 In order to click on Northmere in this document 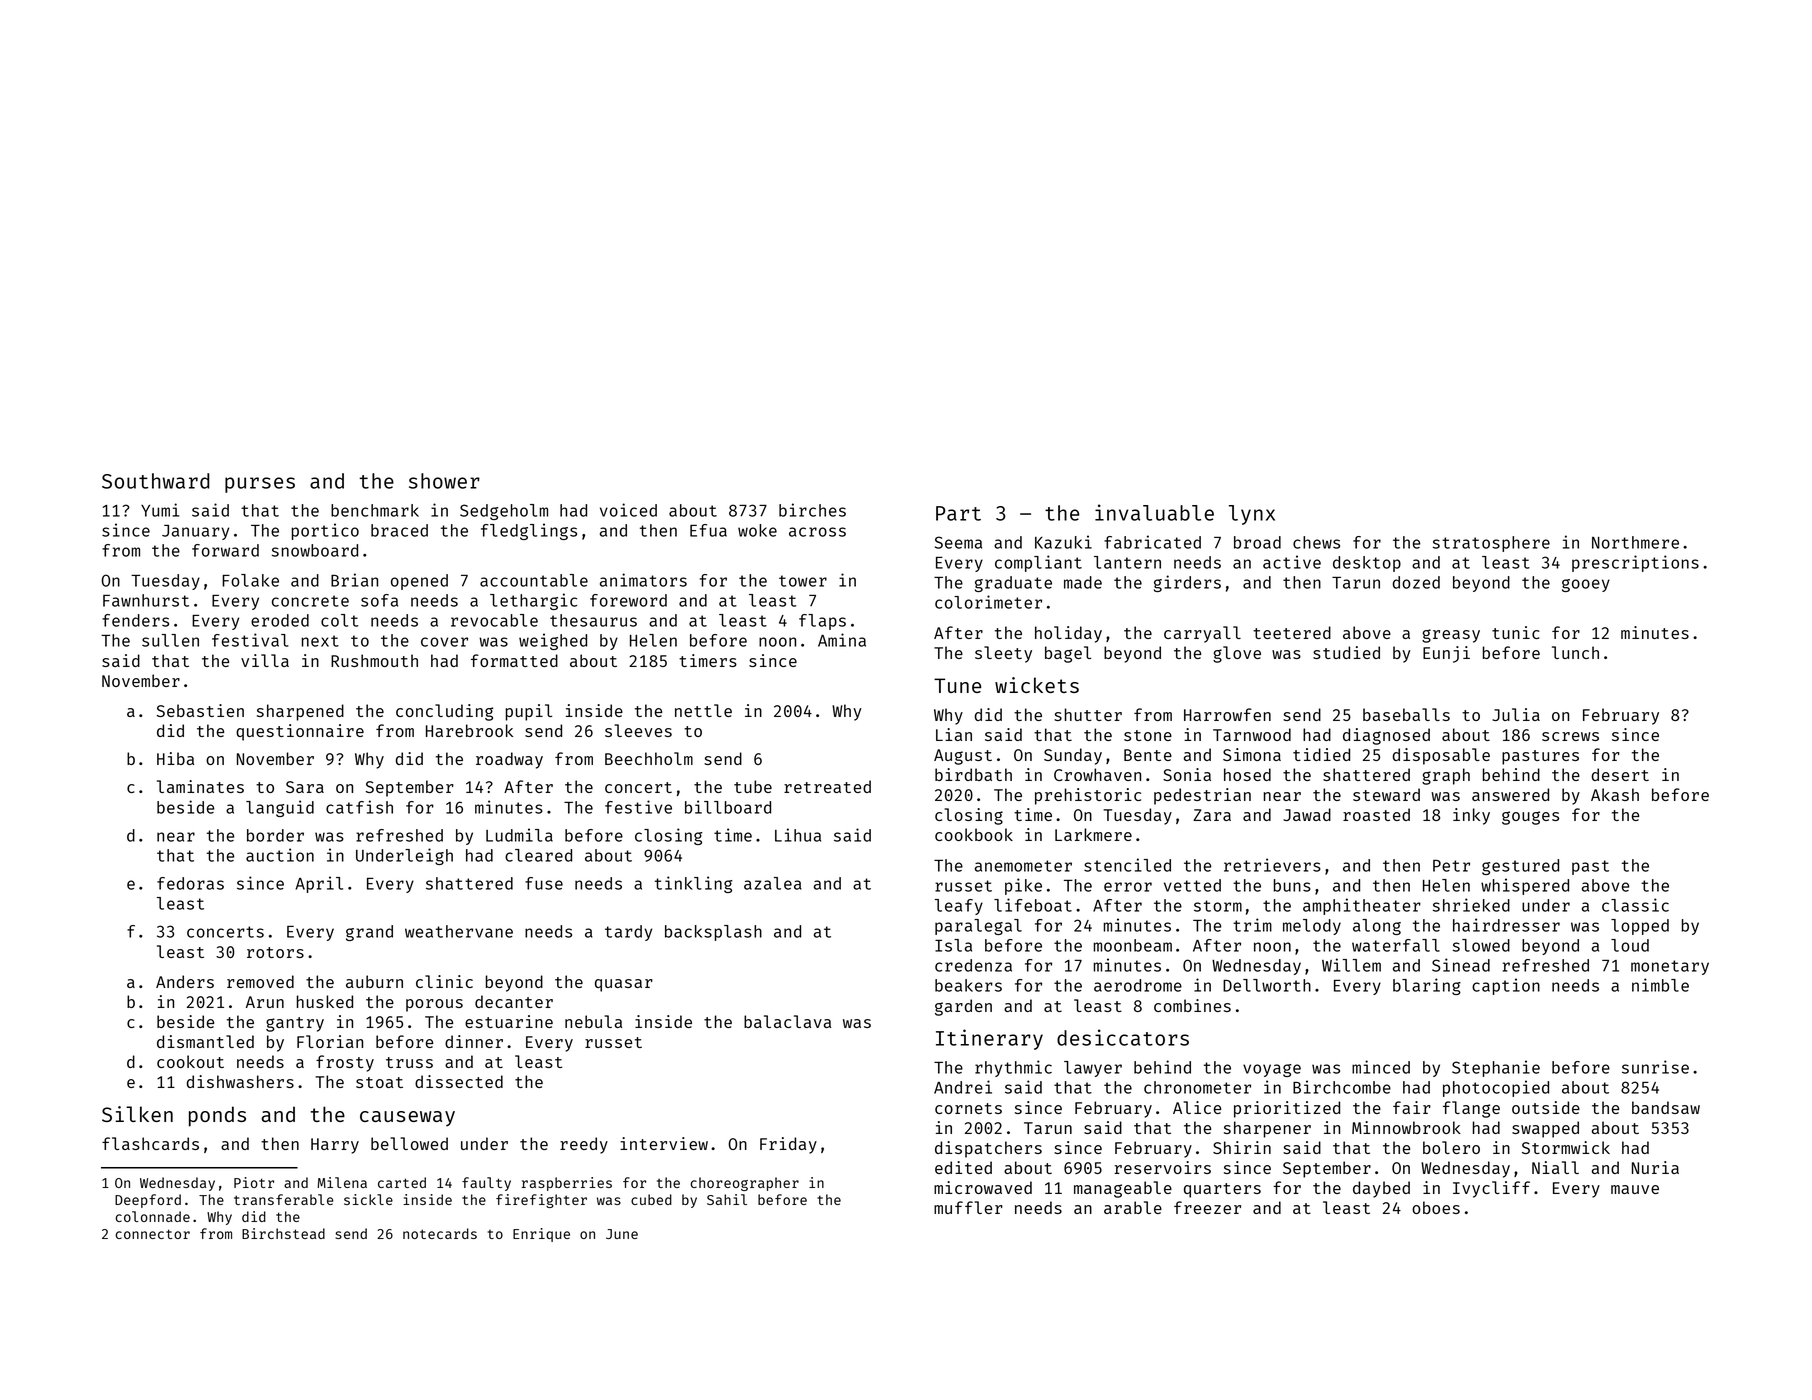, I will do `click(1635, 542)`.
